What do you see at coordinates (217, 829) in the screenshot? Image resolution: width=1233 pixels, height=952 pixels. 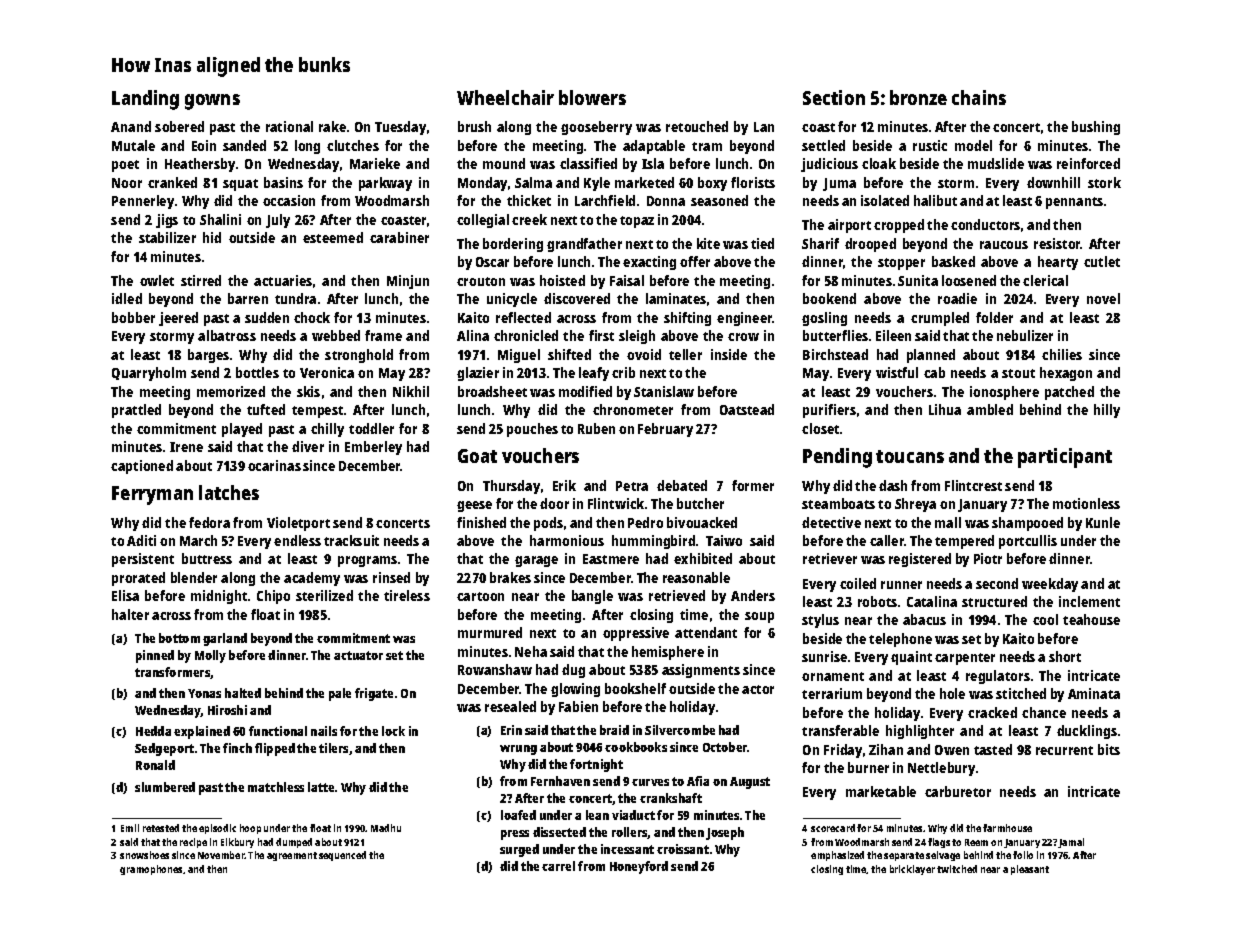 I see `episodic` at bounding box center [217, 829].
